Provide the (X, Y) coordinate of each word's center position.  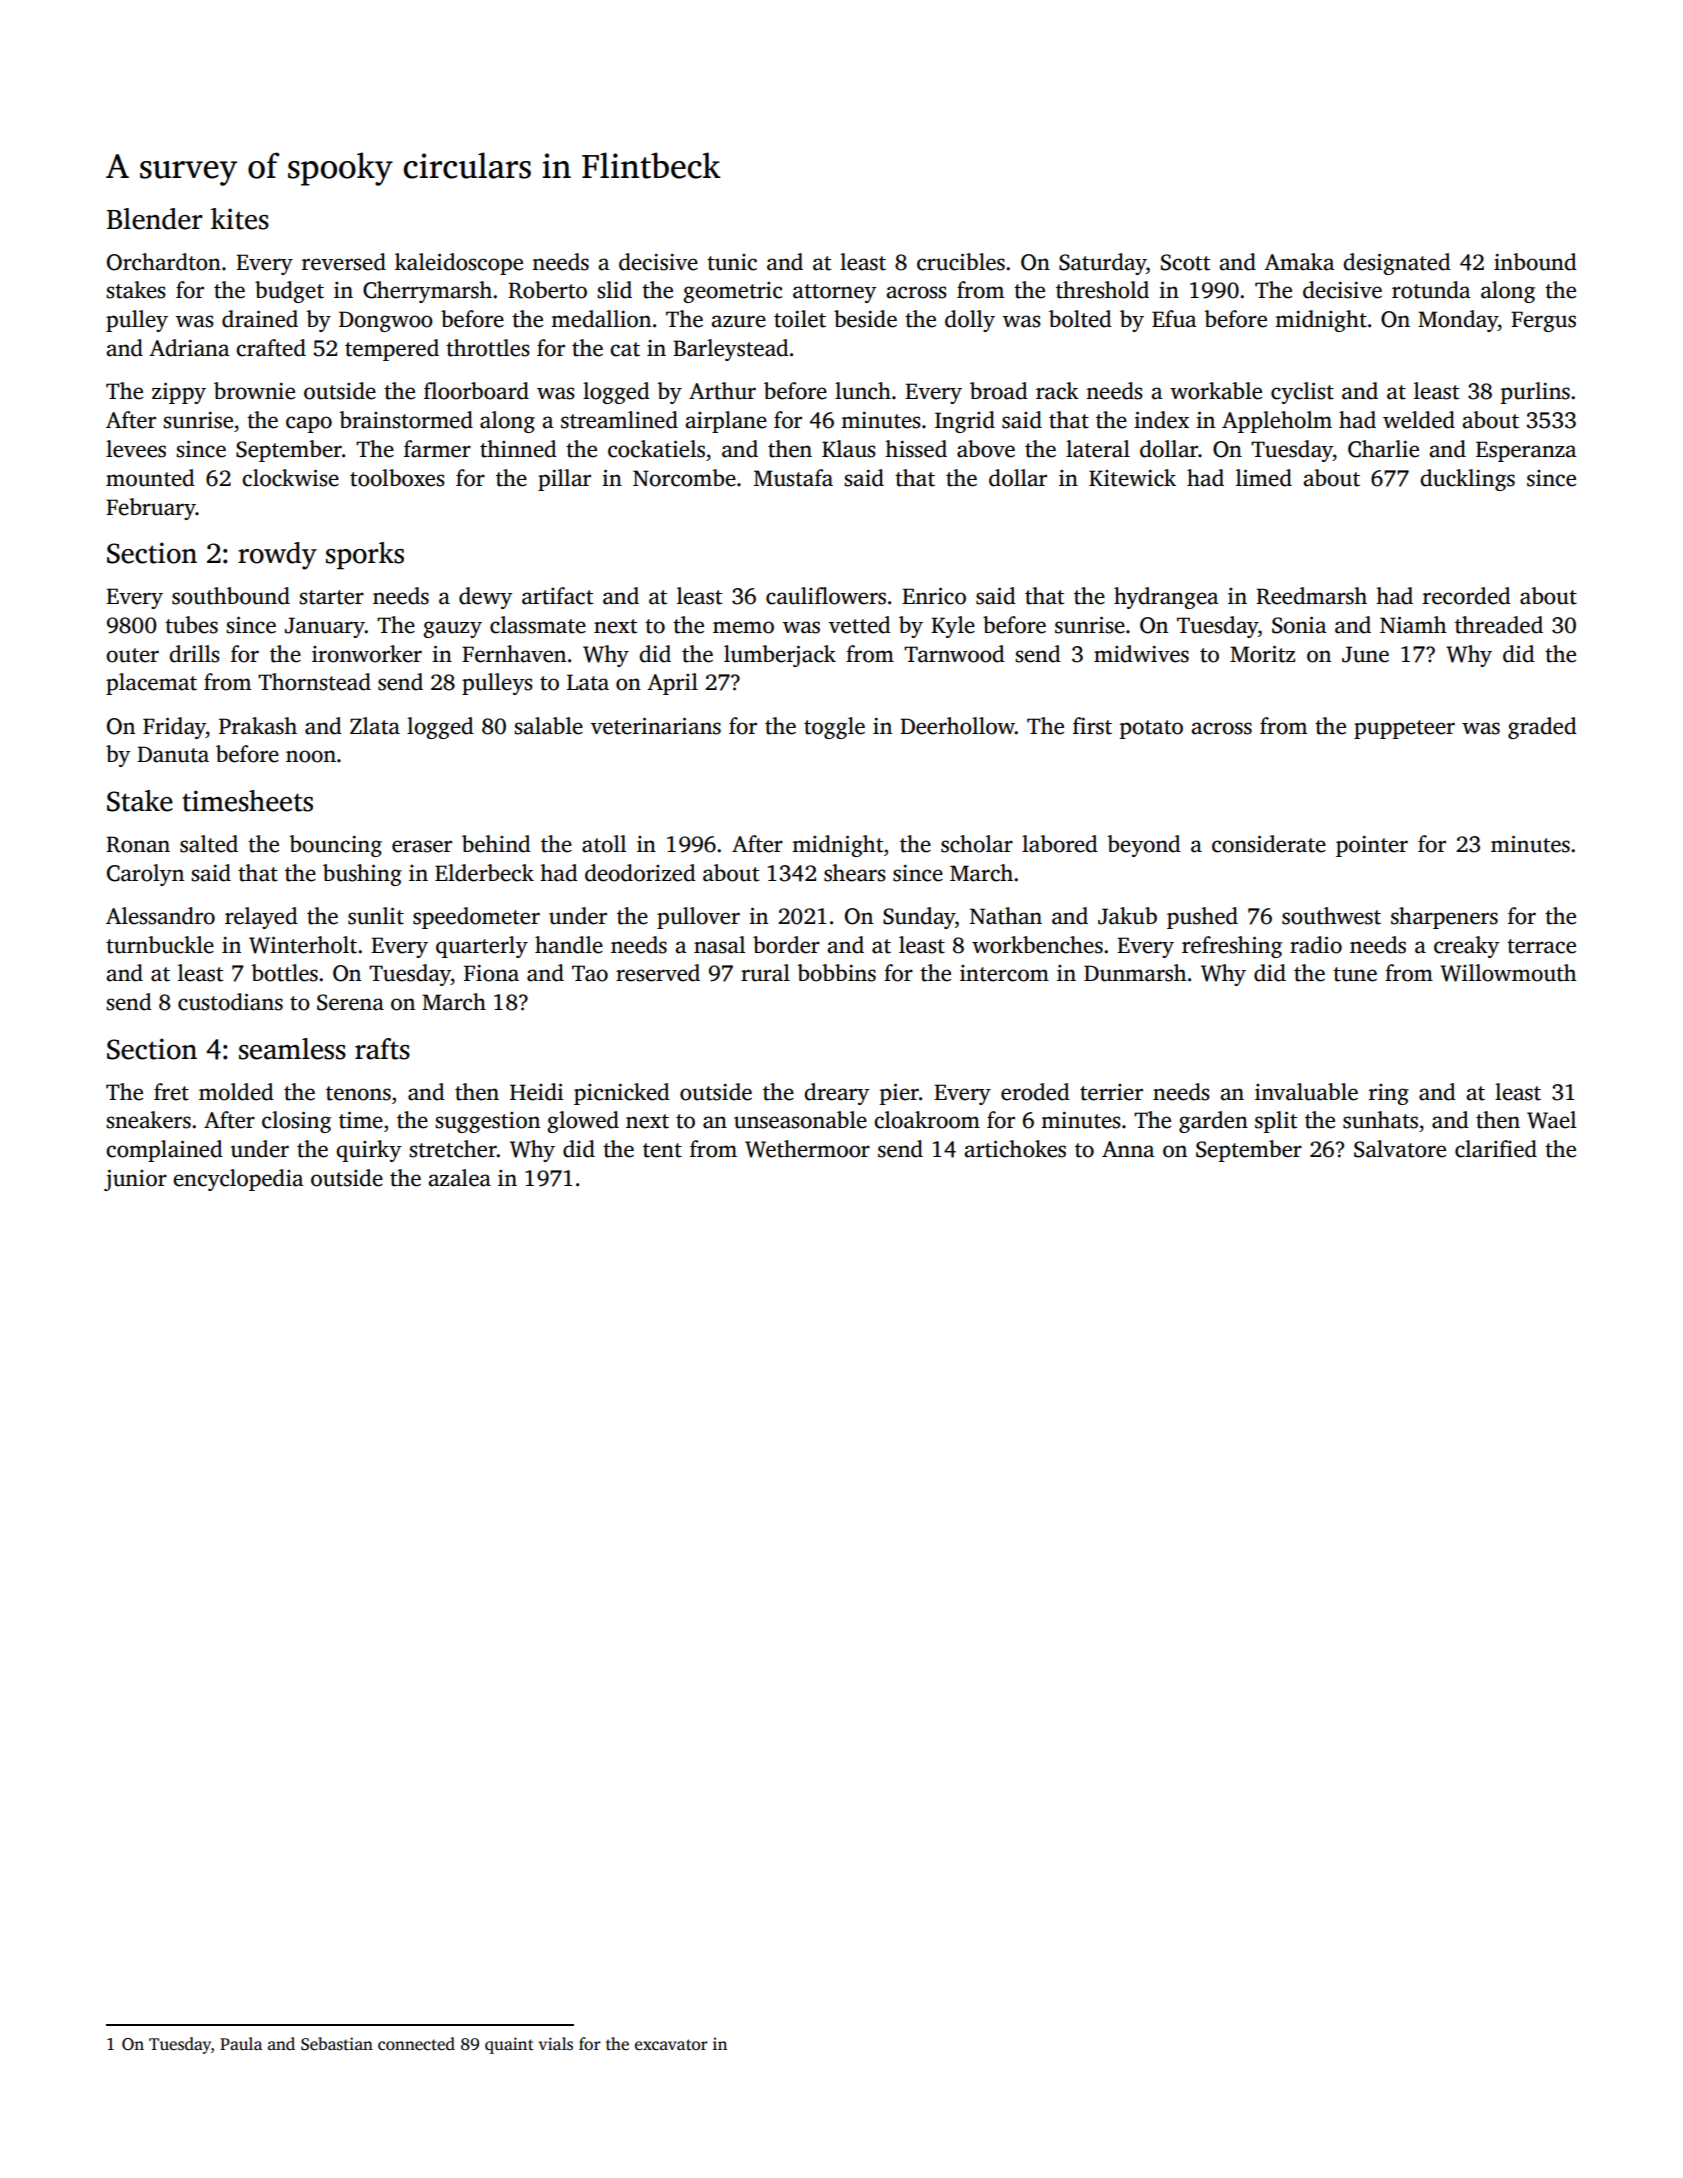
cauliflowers (826, 596)
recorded (1467, 596)
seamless (292, 1049)
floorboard (476, 391)
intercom (1004, 973)
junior (135, 1180)
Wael (1551, 1120)
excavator (671, 2044)
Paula (241, 2043)
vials (556, 2044)
